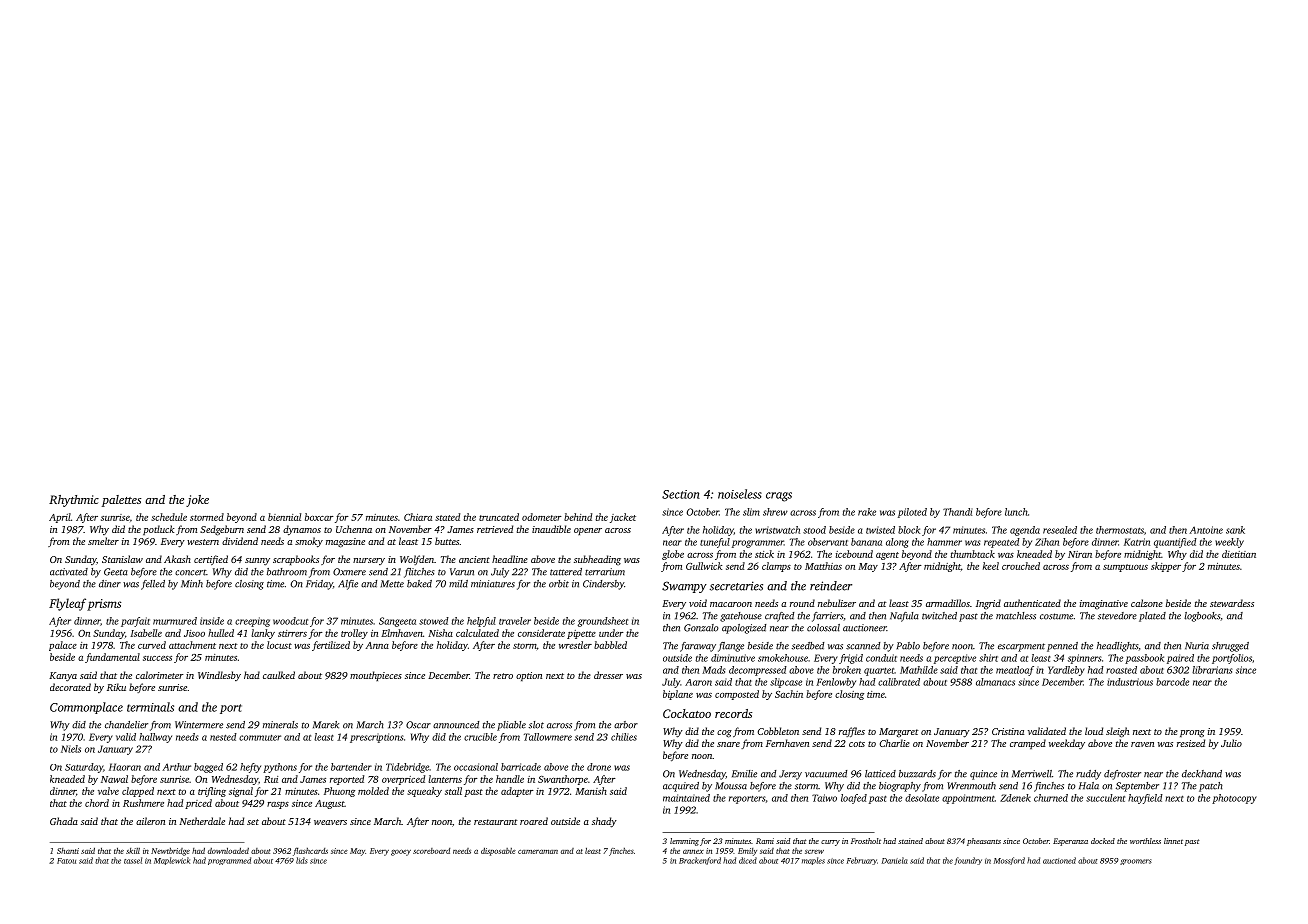  What do you see at coordinates (66, 861) in the document?
I see `Fatou` at bounding box center [66, 861].
